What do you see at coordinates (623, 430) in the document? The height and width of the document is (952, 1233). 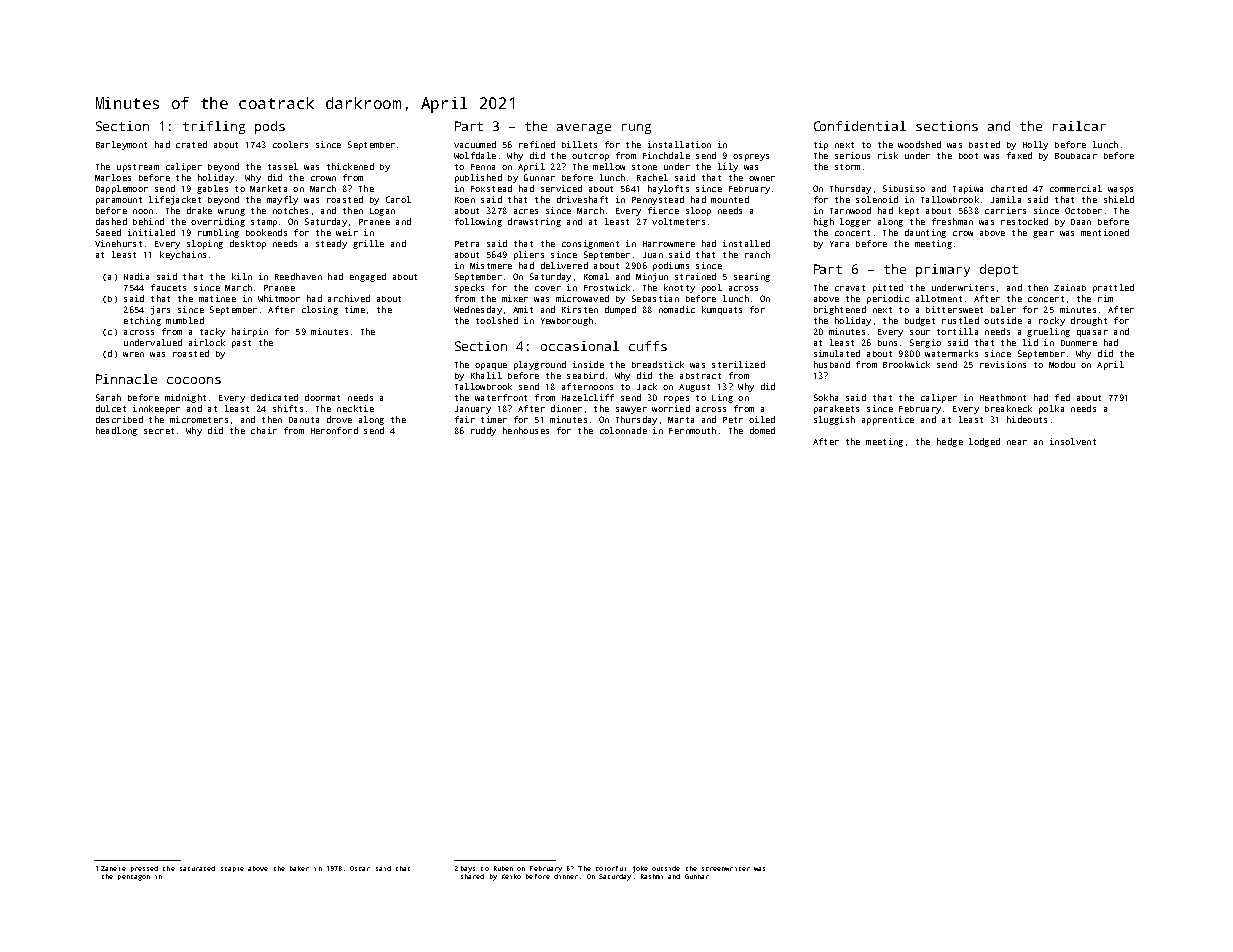 I see `colonnade` at bounding box center [623, 430].
